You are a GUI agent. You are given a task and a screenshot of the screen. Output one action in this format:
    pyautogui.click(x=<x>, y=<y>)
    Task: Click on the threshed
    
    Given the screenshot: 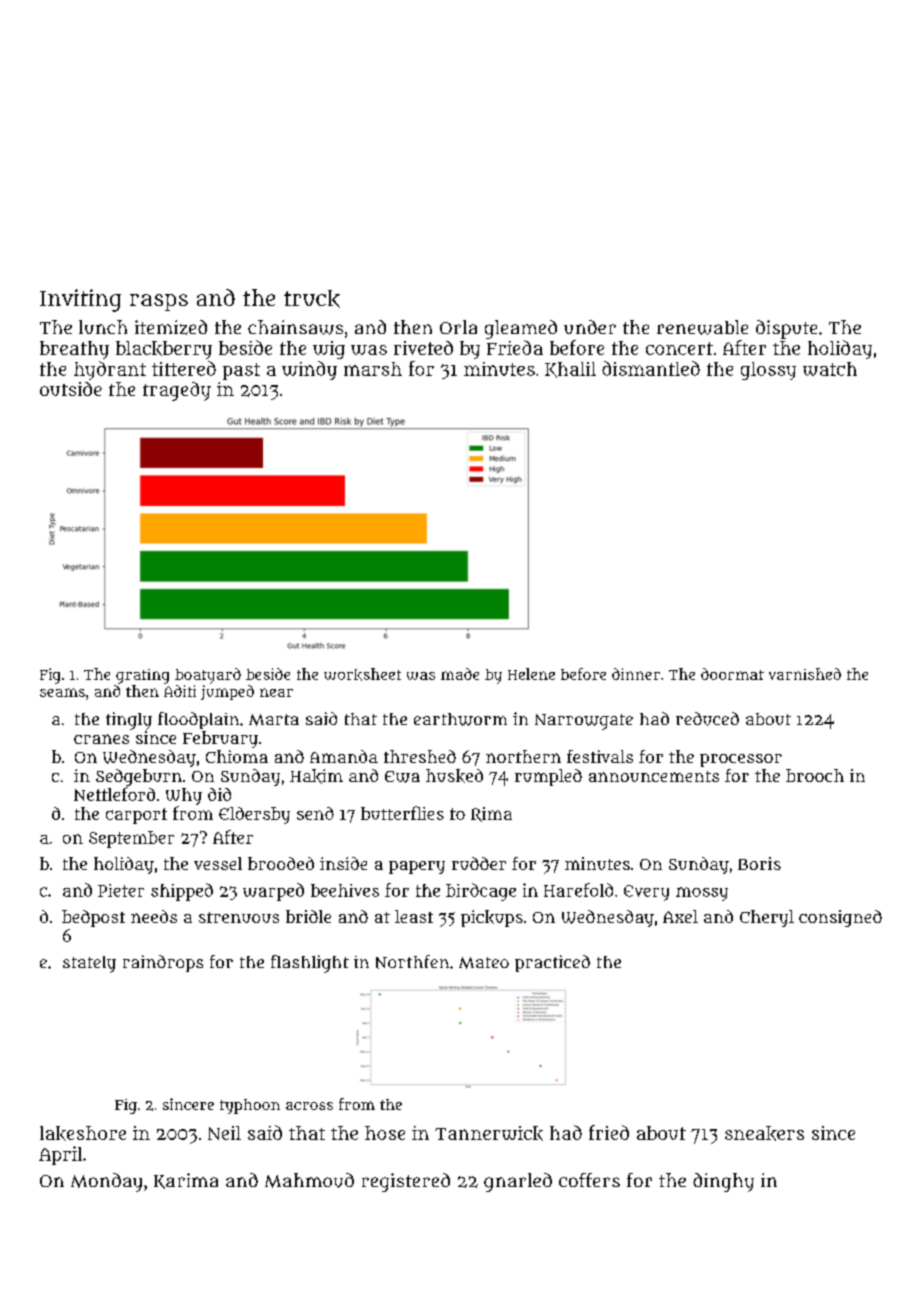 What is the action you would take?
    pyautogui.click(x=420, y=756)
